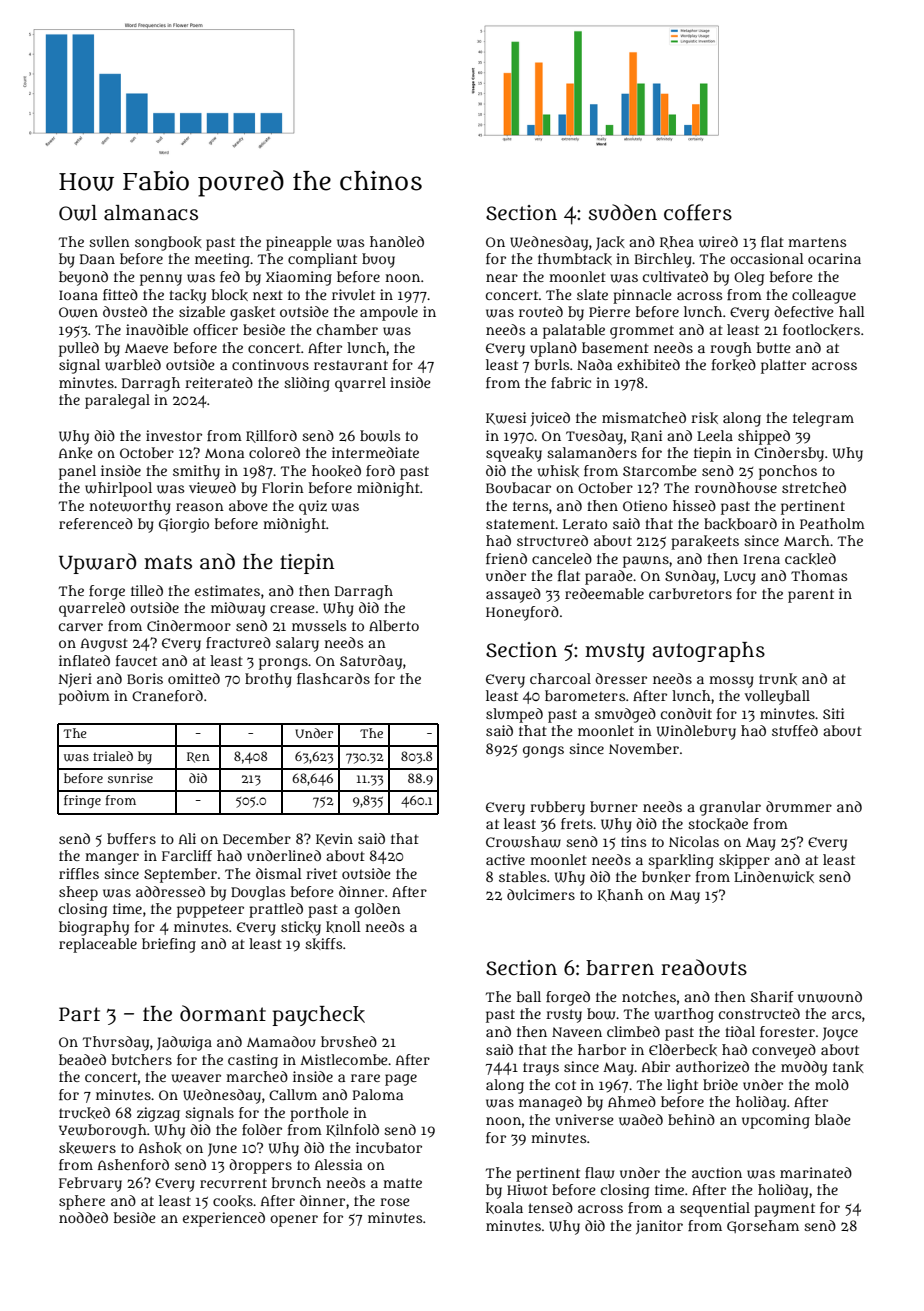  Describe the element at coordinates (564, 1016) in the screenshot. I see `rusty` at that location.
